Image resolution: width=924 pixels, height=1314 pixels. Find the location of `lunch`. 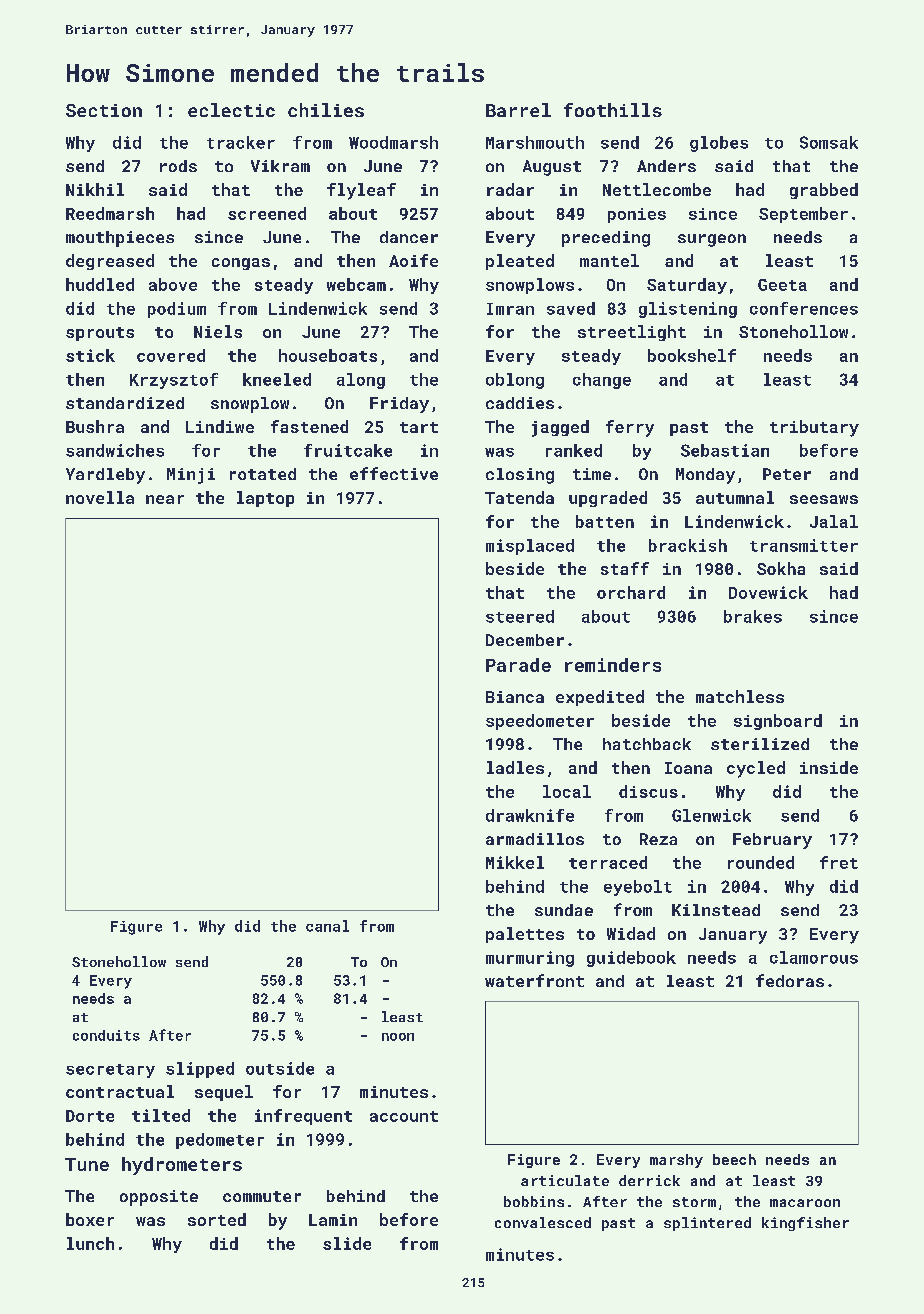

lunch is located at coordinates (90, 1243).
